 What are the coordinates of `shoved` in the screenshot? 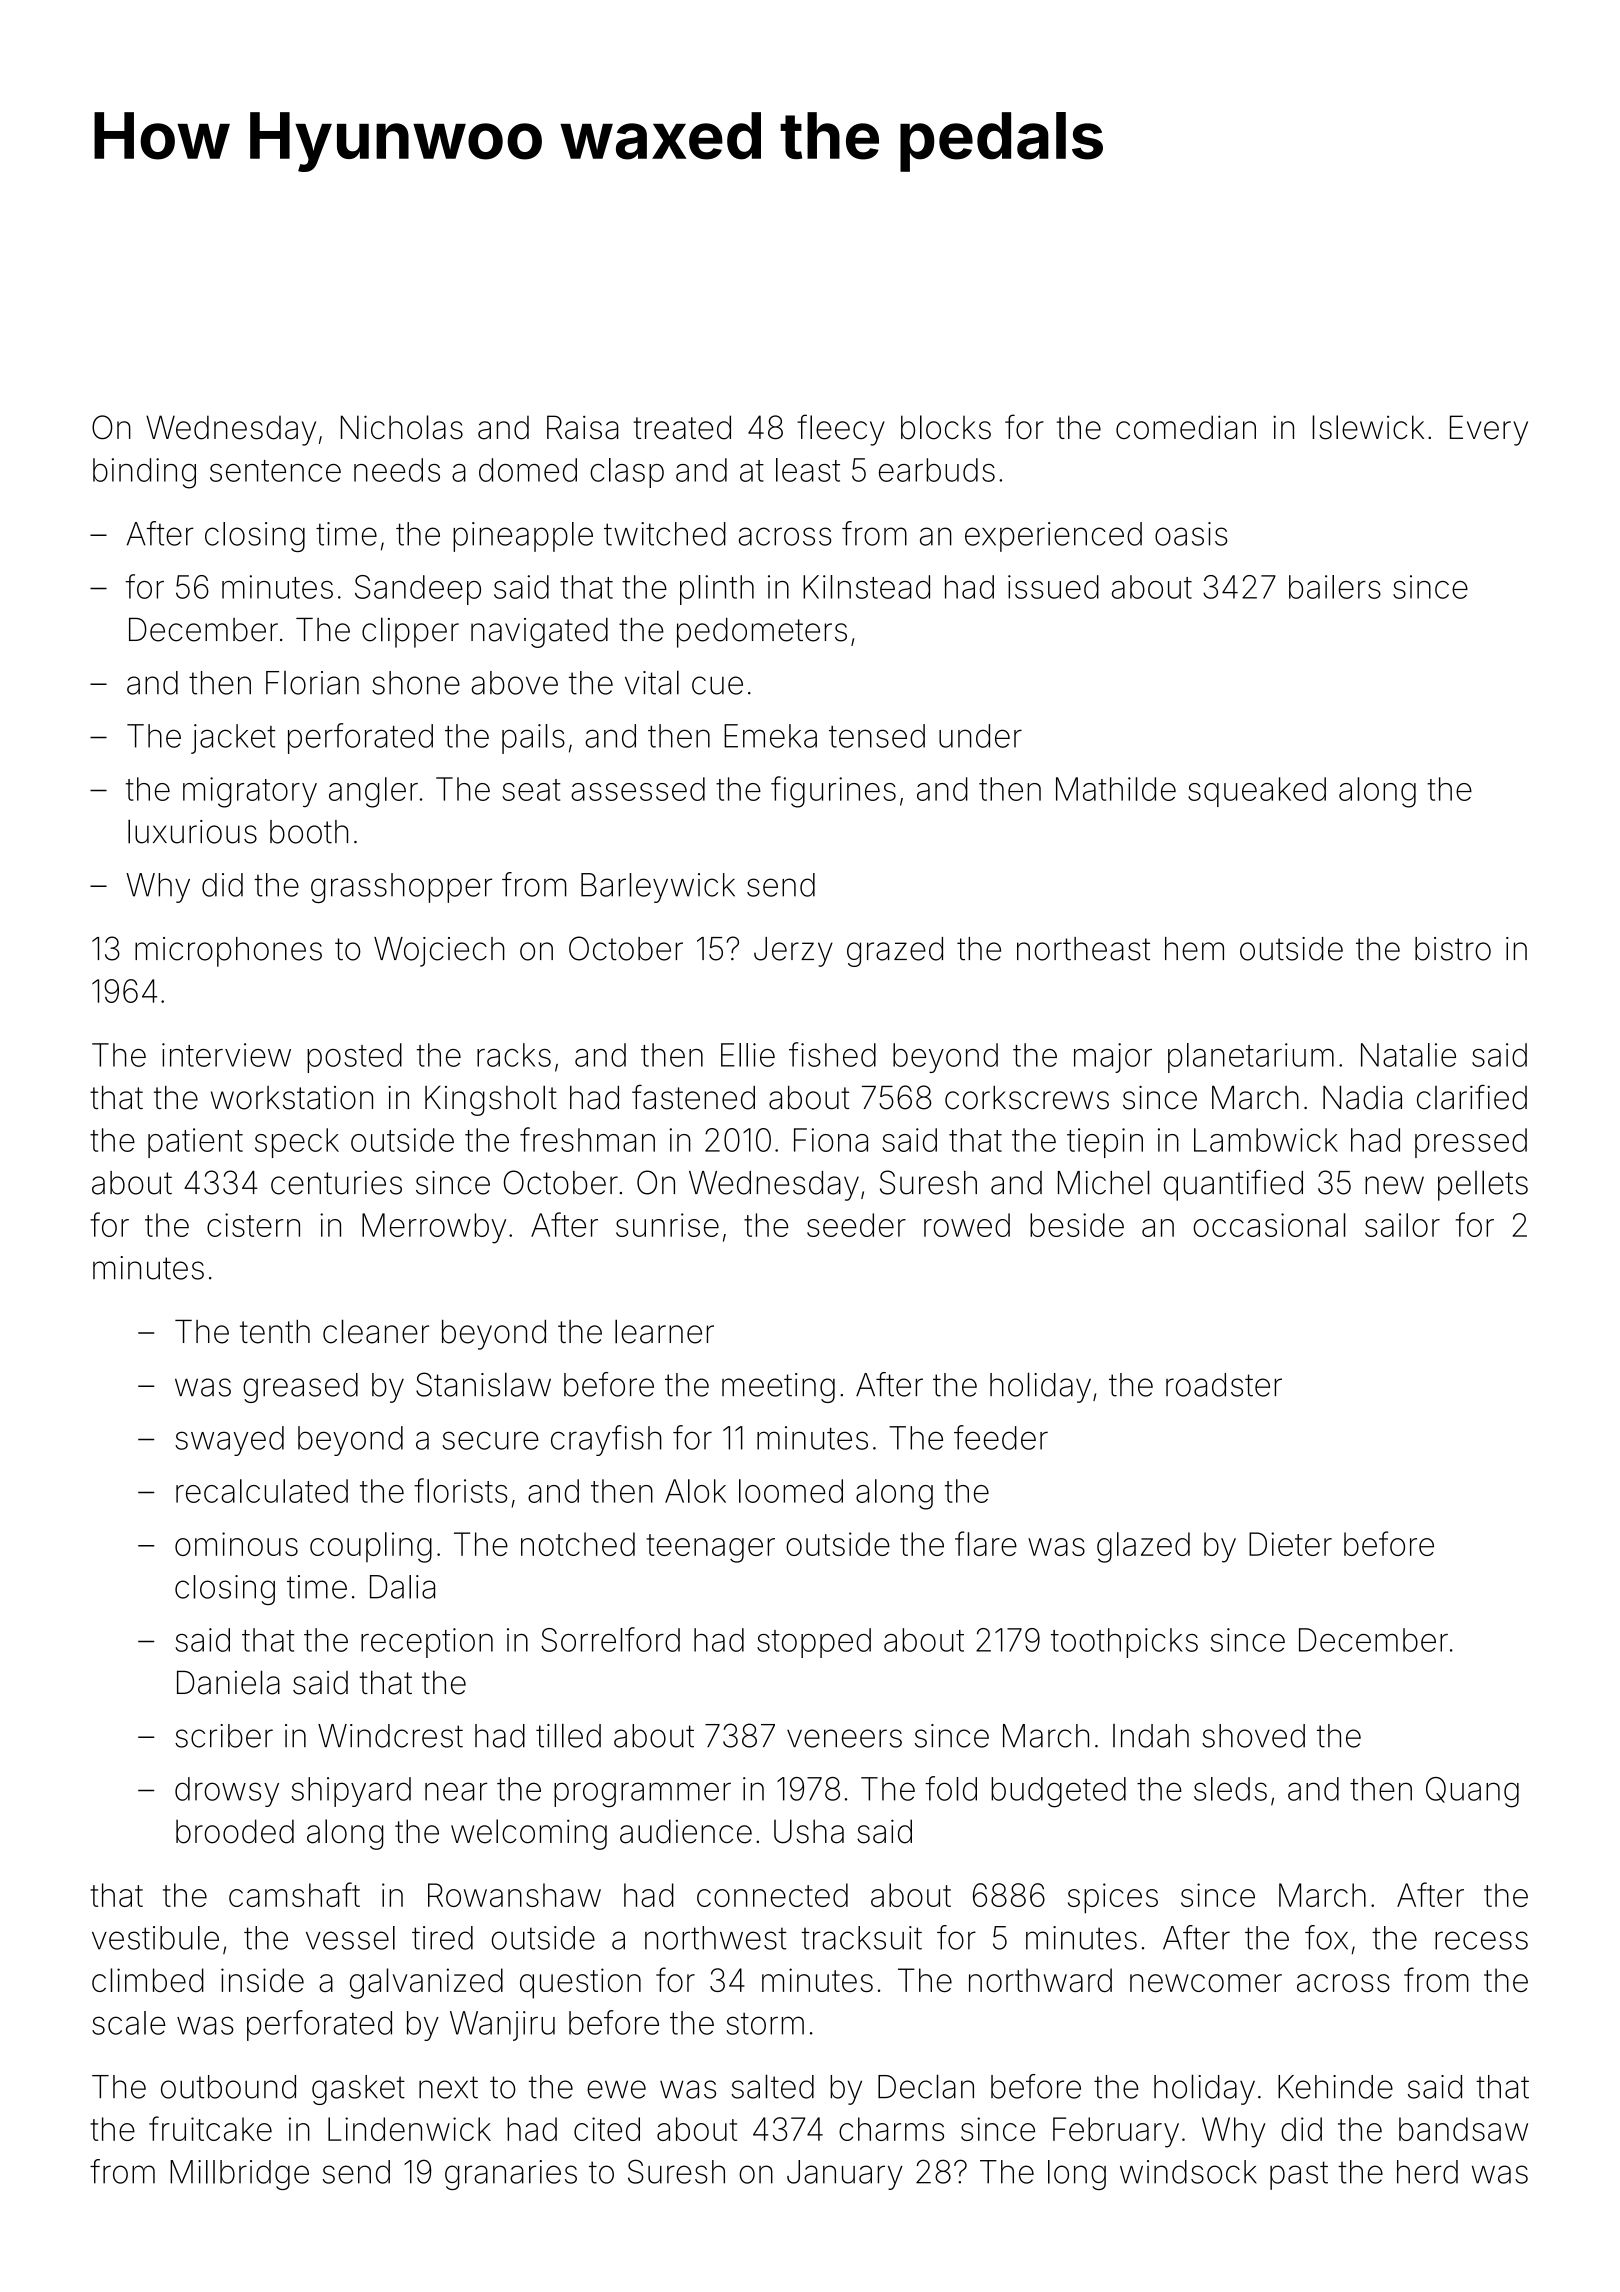 It's located at (1253, 1736).
